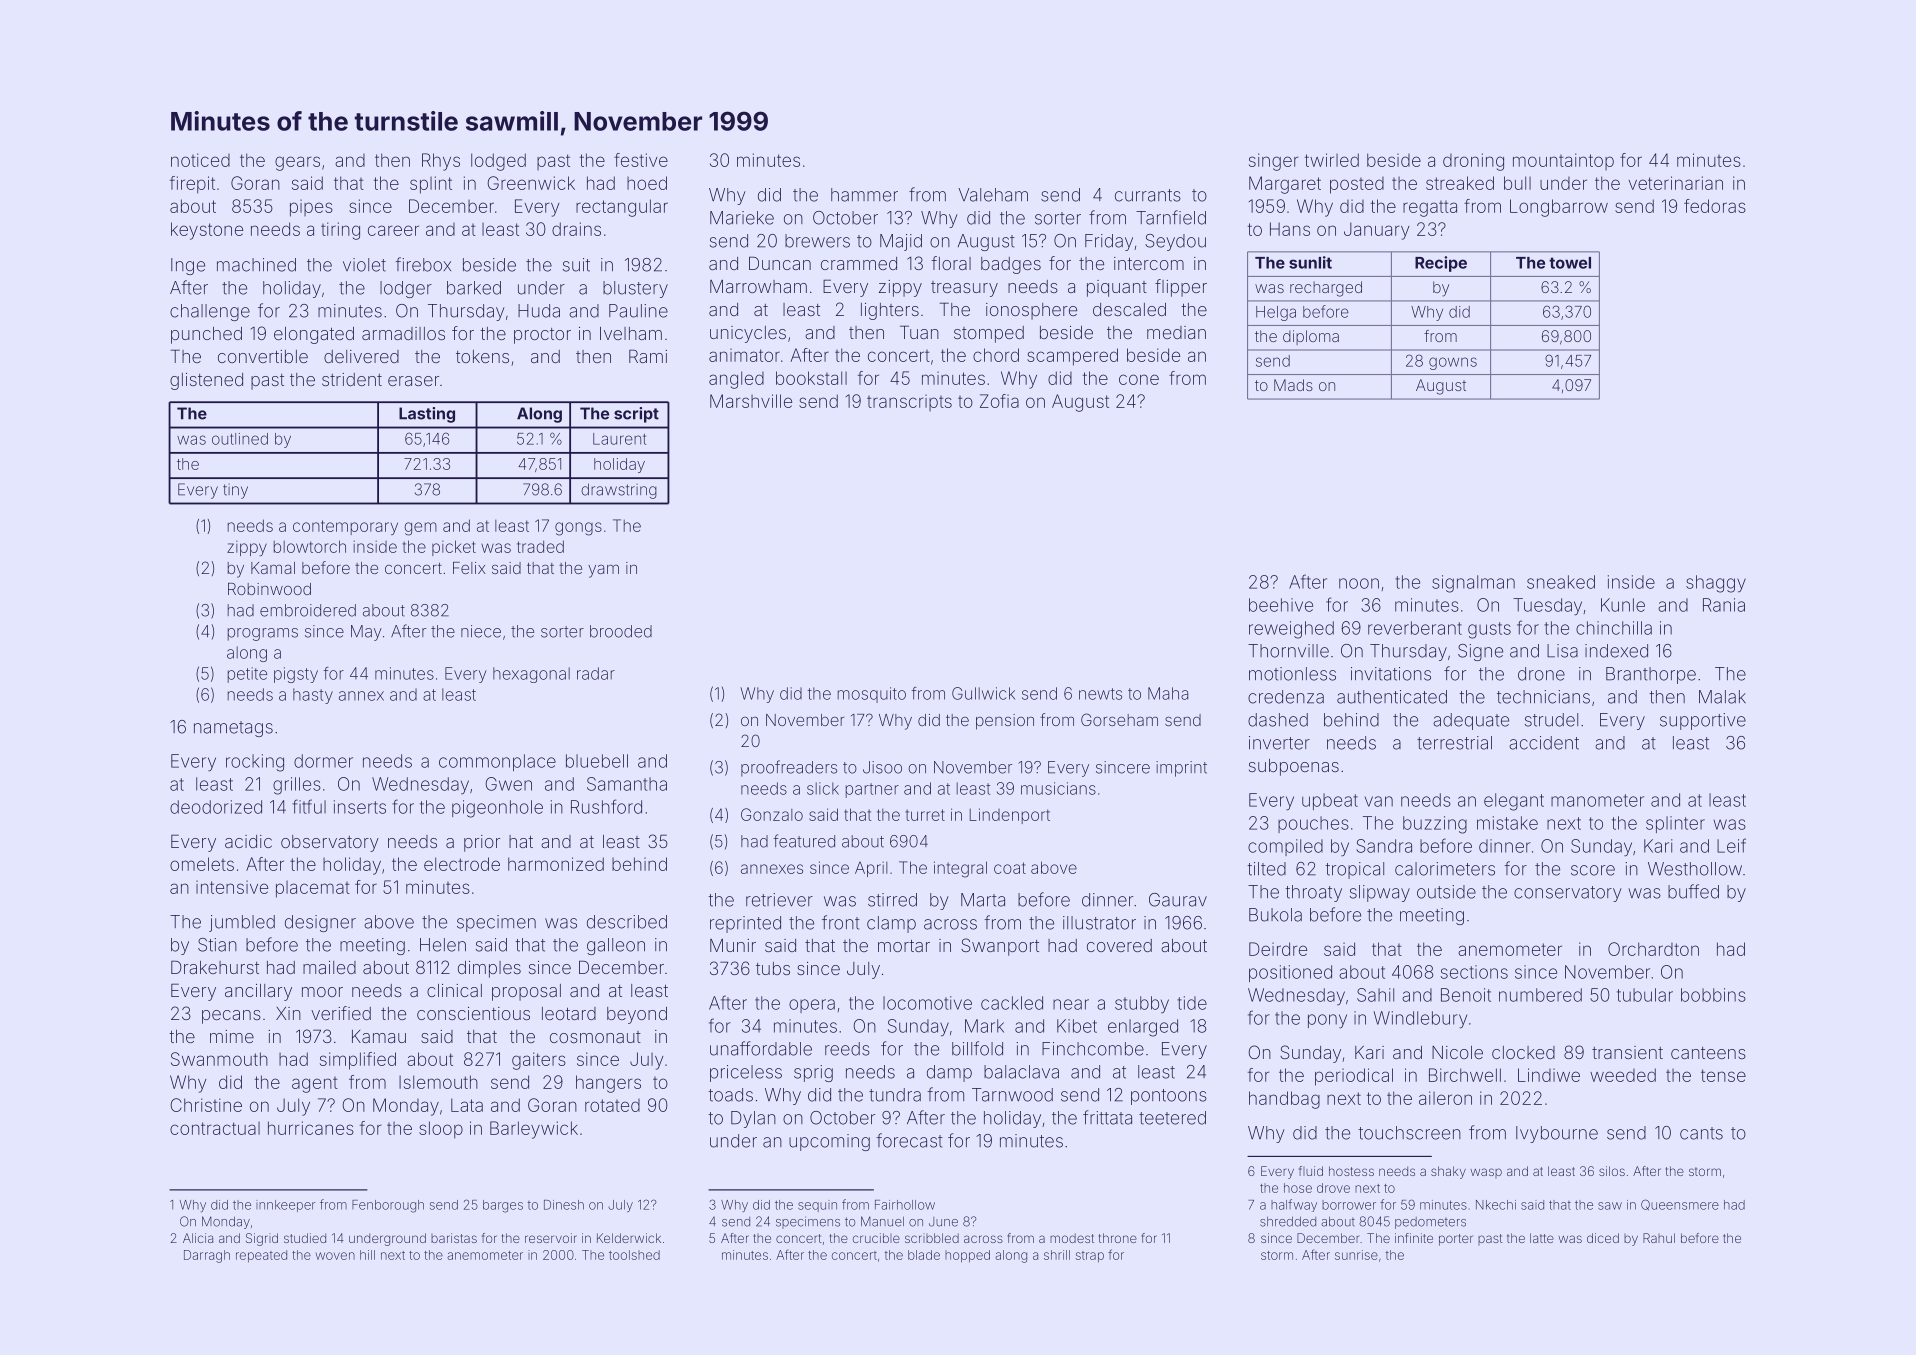 This screenshot has height=1355, width=1916. What do you see at coordinates (1359, 583) in the screenshot?
I see `noon` at bounding box center [1359, 583].
